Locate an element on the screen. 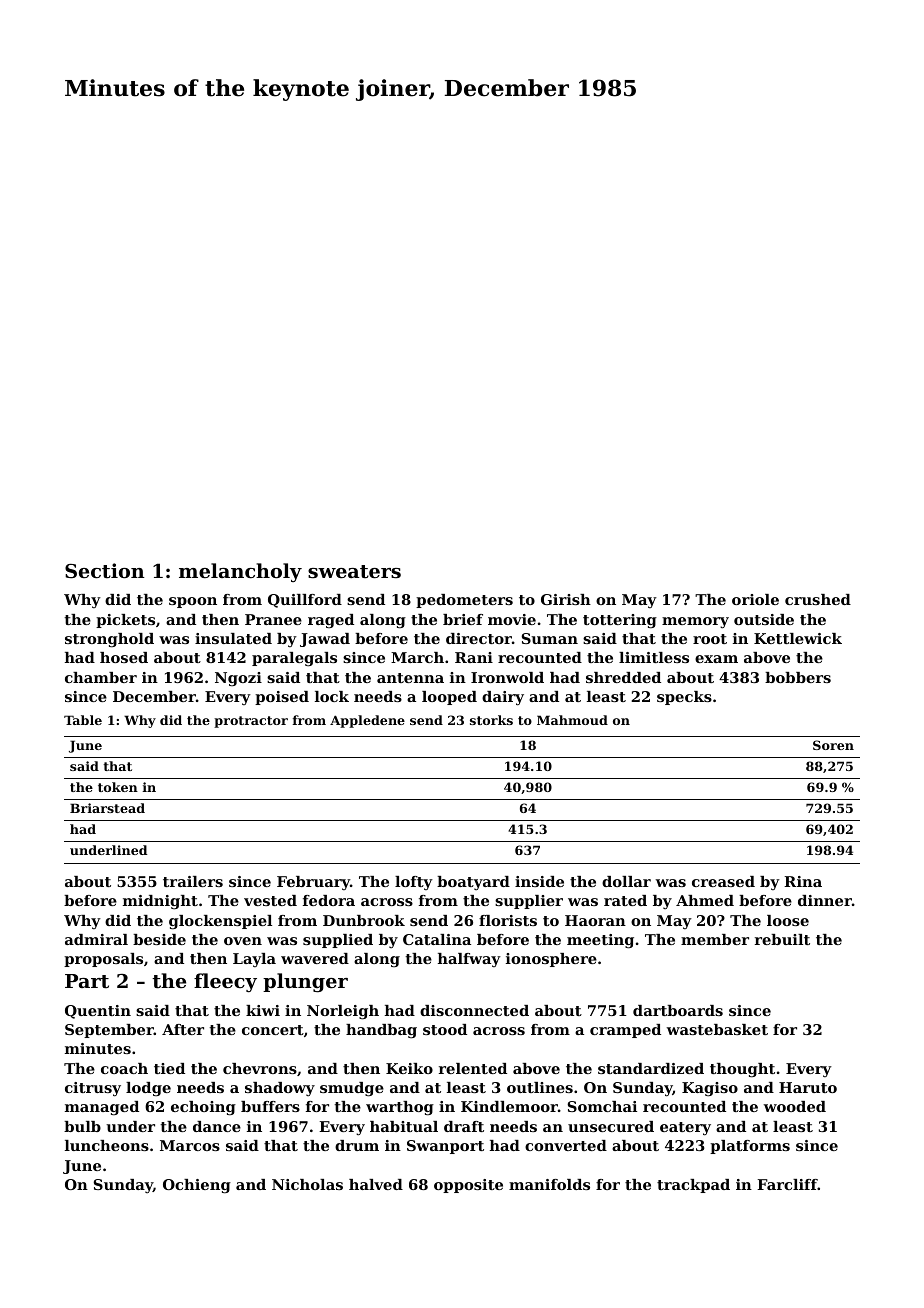 This screenshot has height=1308, width=924. Kagiso is located at coordinates (710, 1089).
